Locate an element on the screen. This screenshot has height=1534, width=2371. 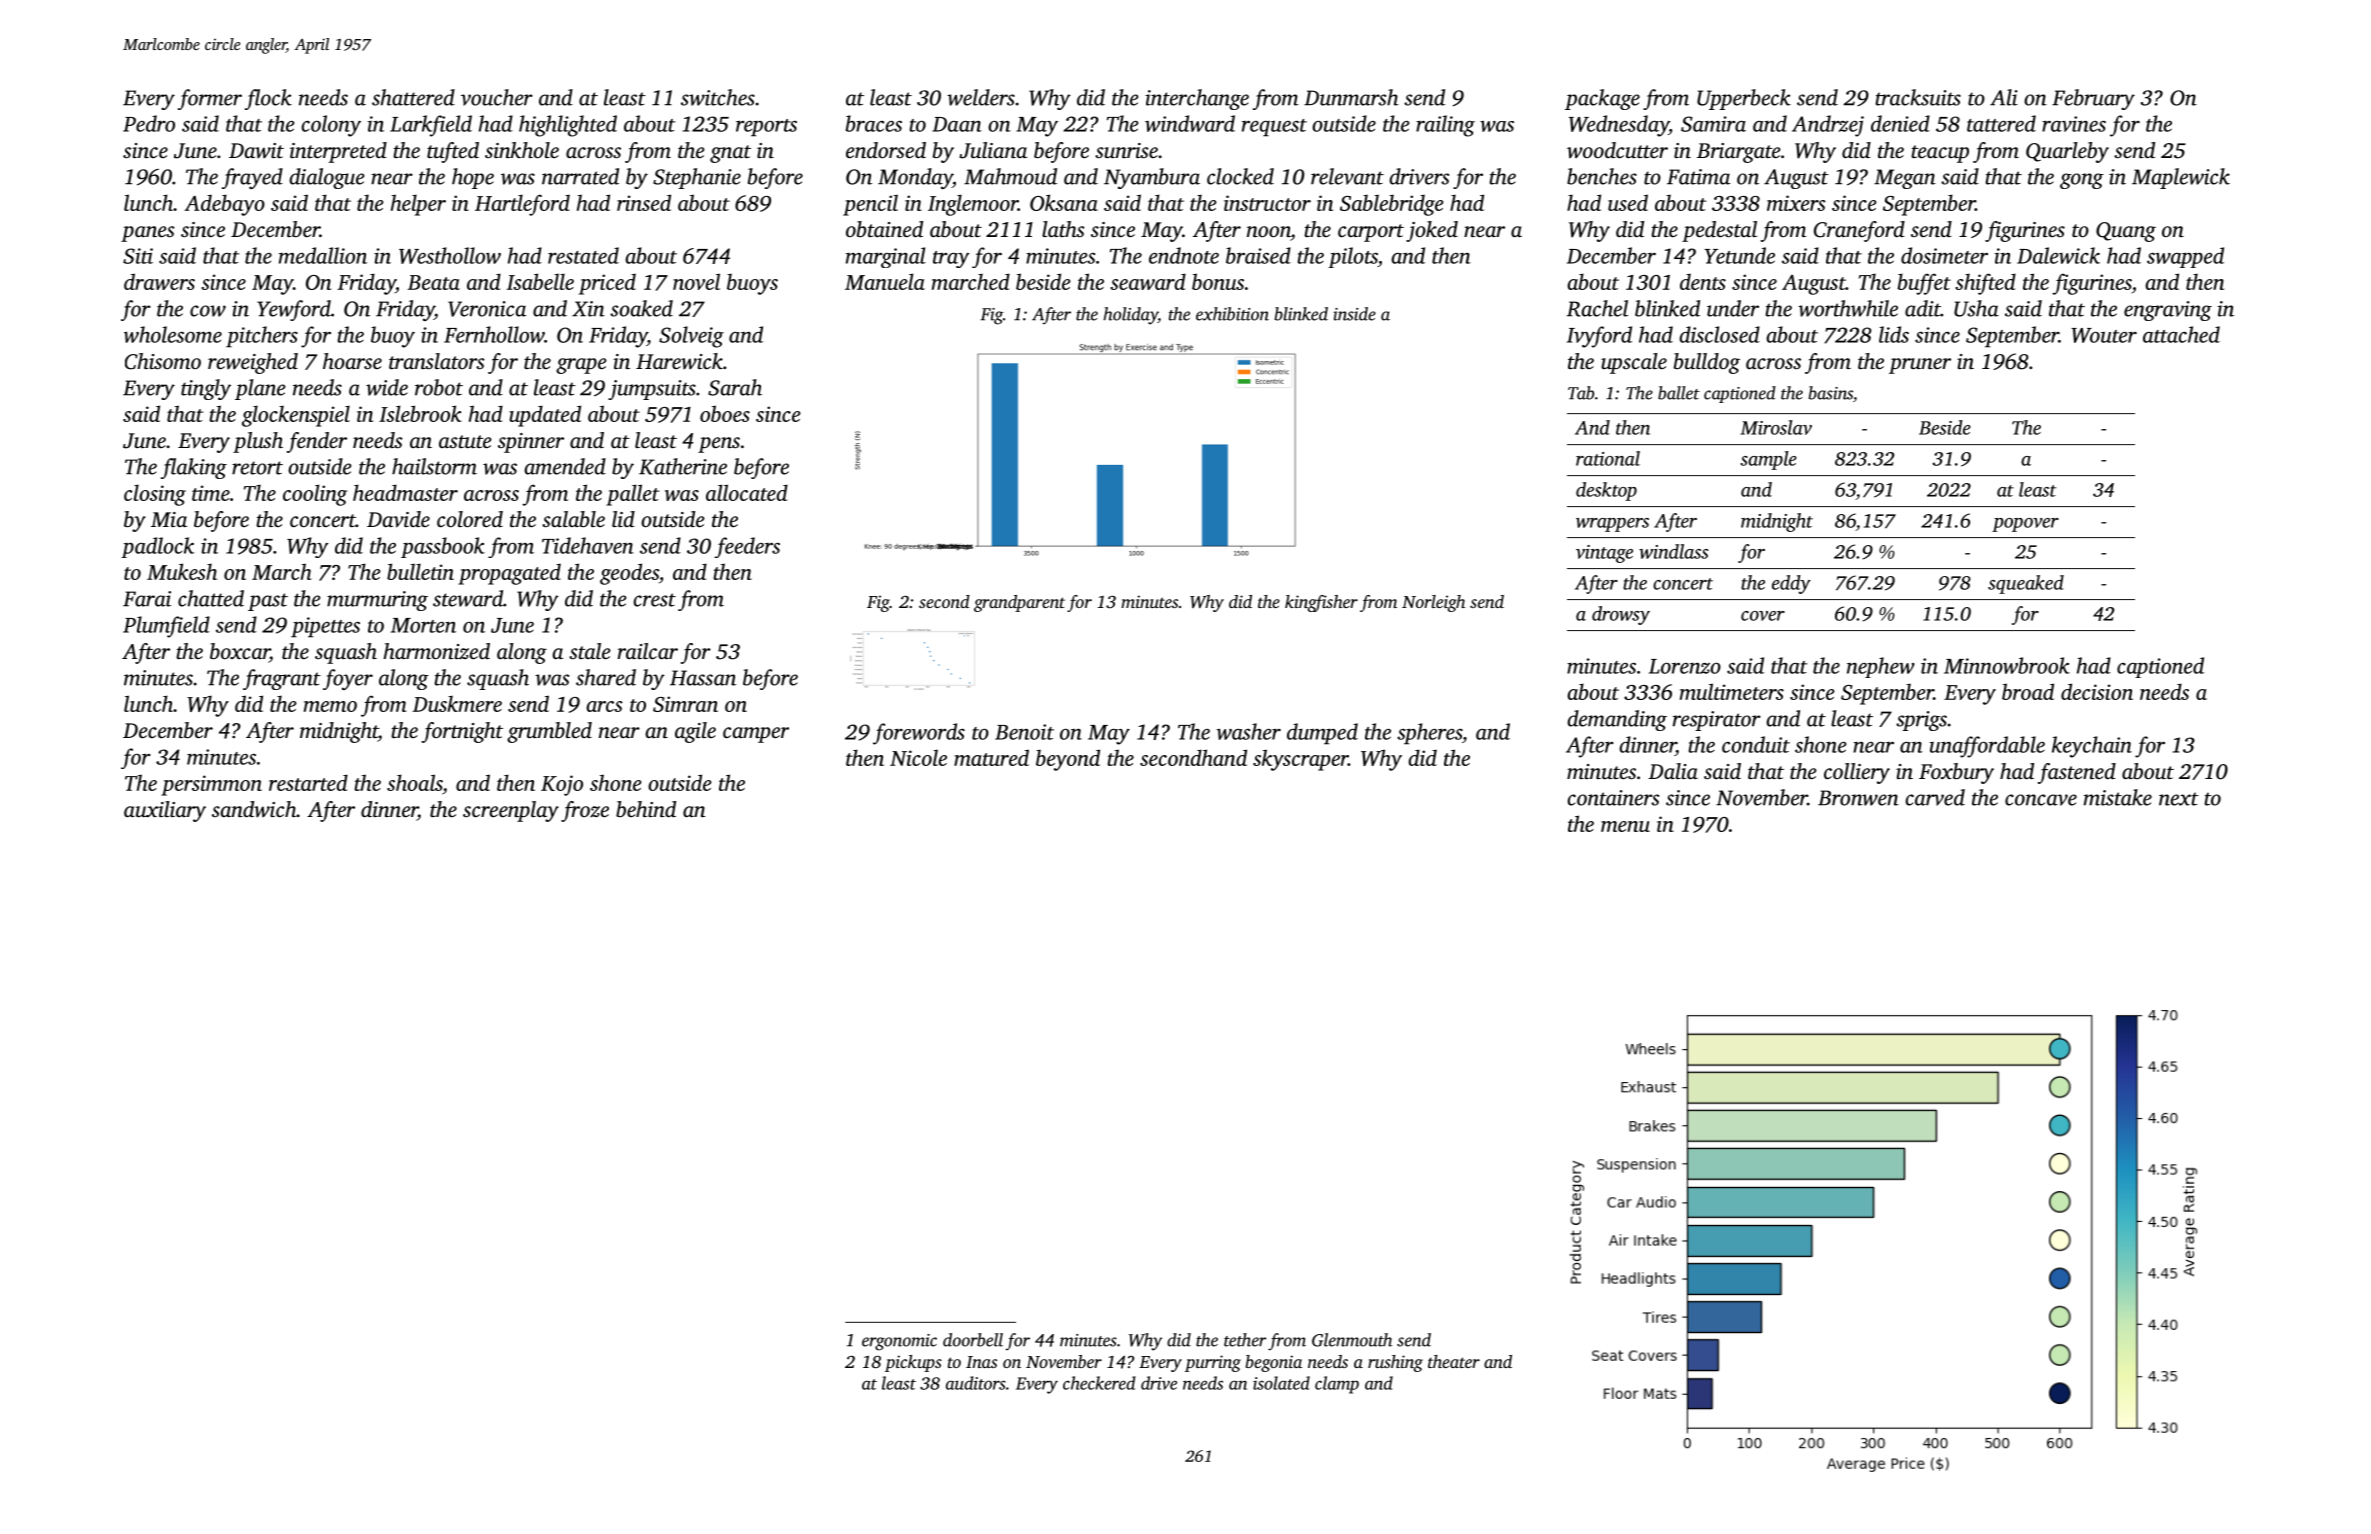
ravines is located at coordinates (2074, 124).
